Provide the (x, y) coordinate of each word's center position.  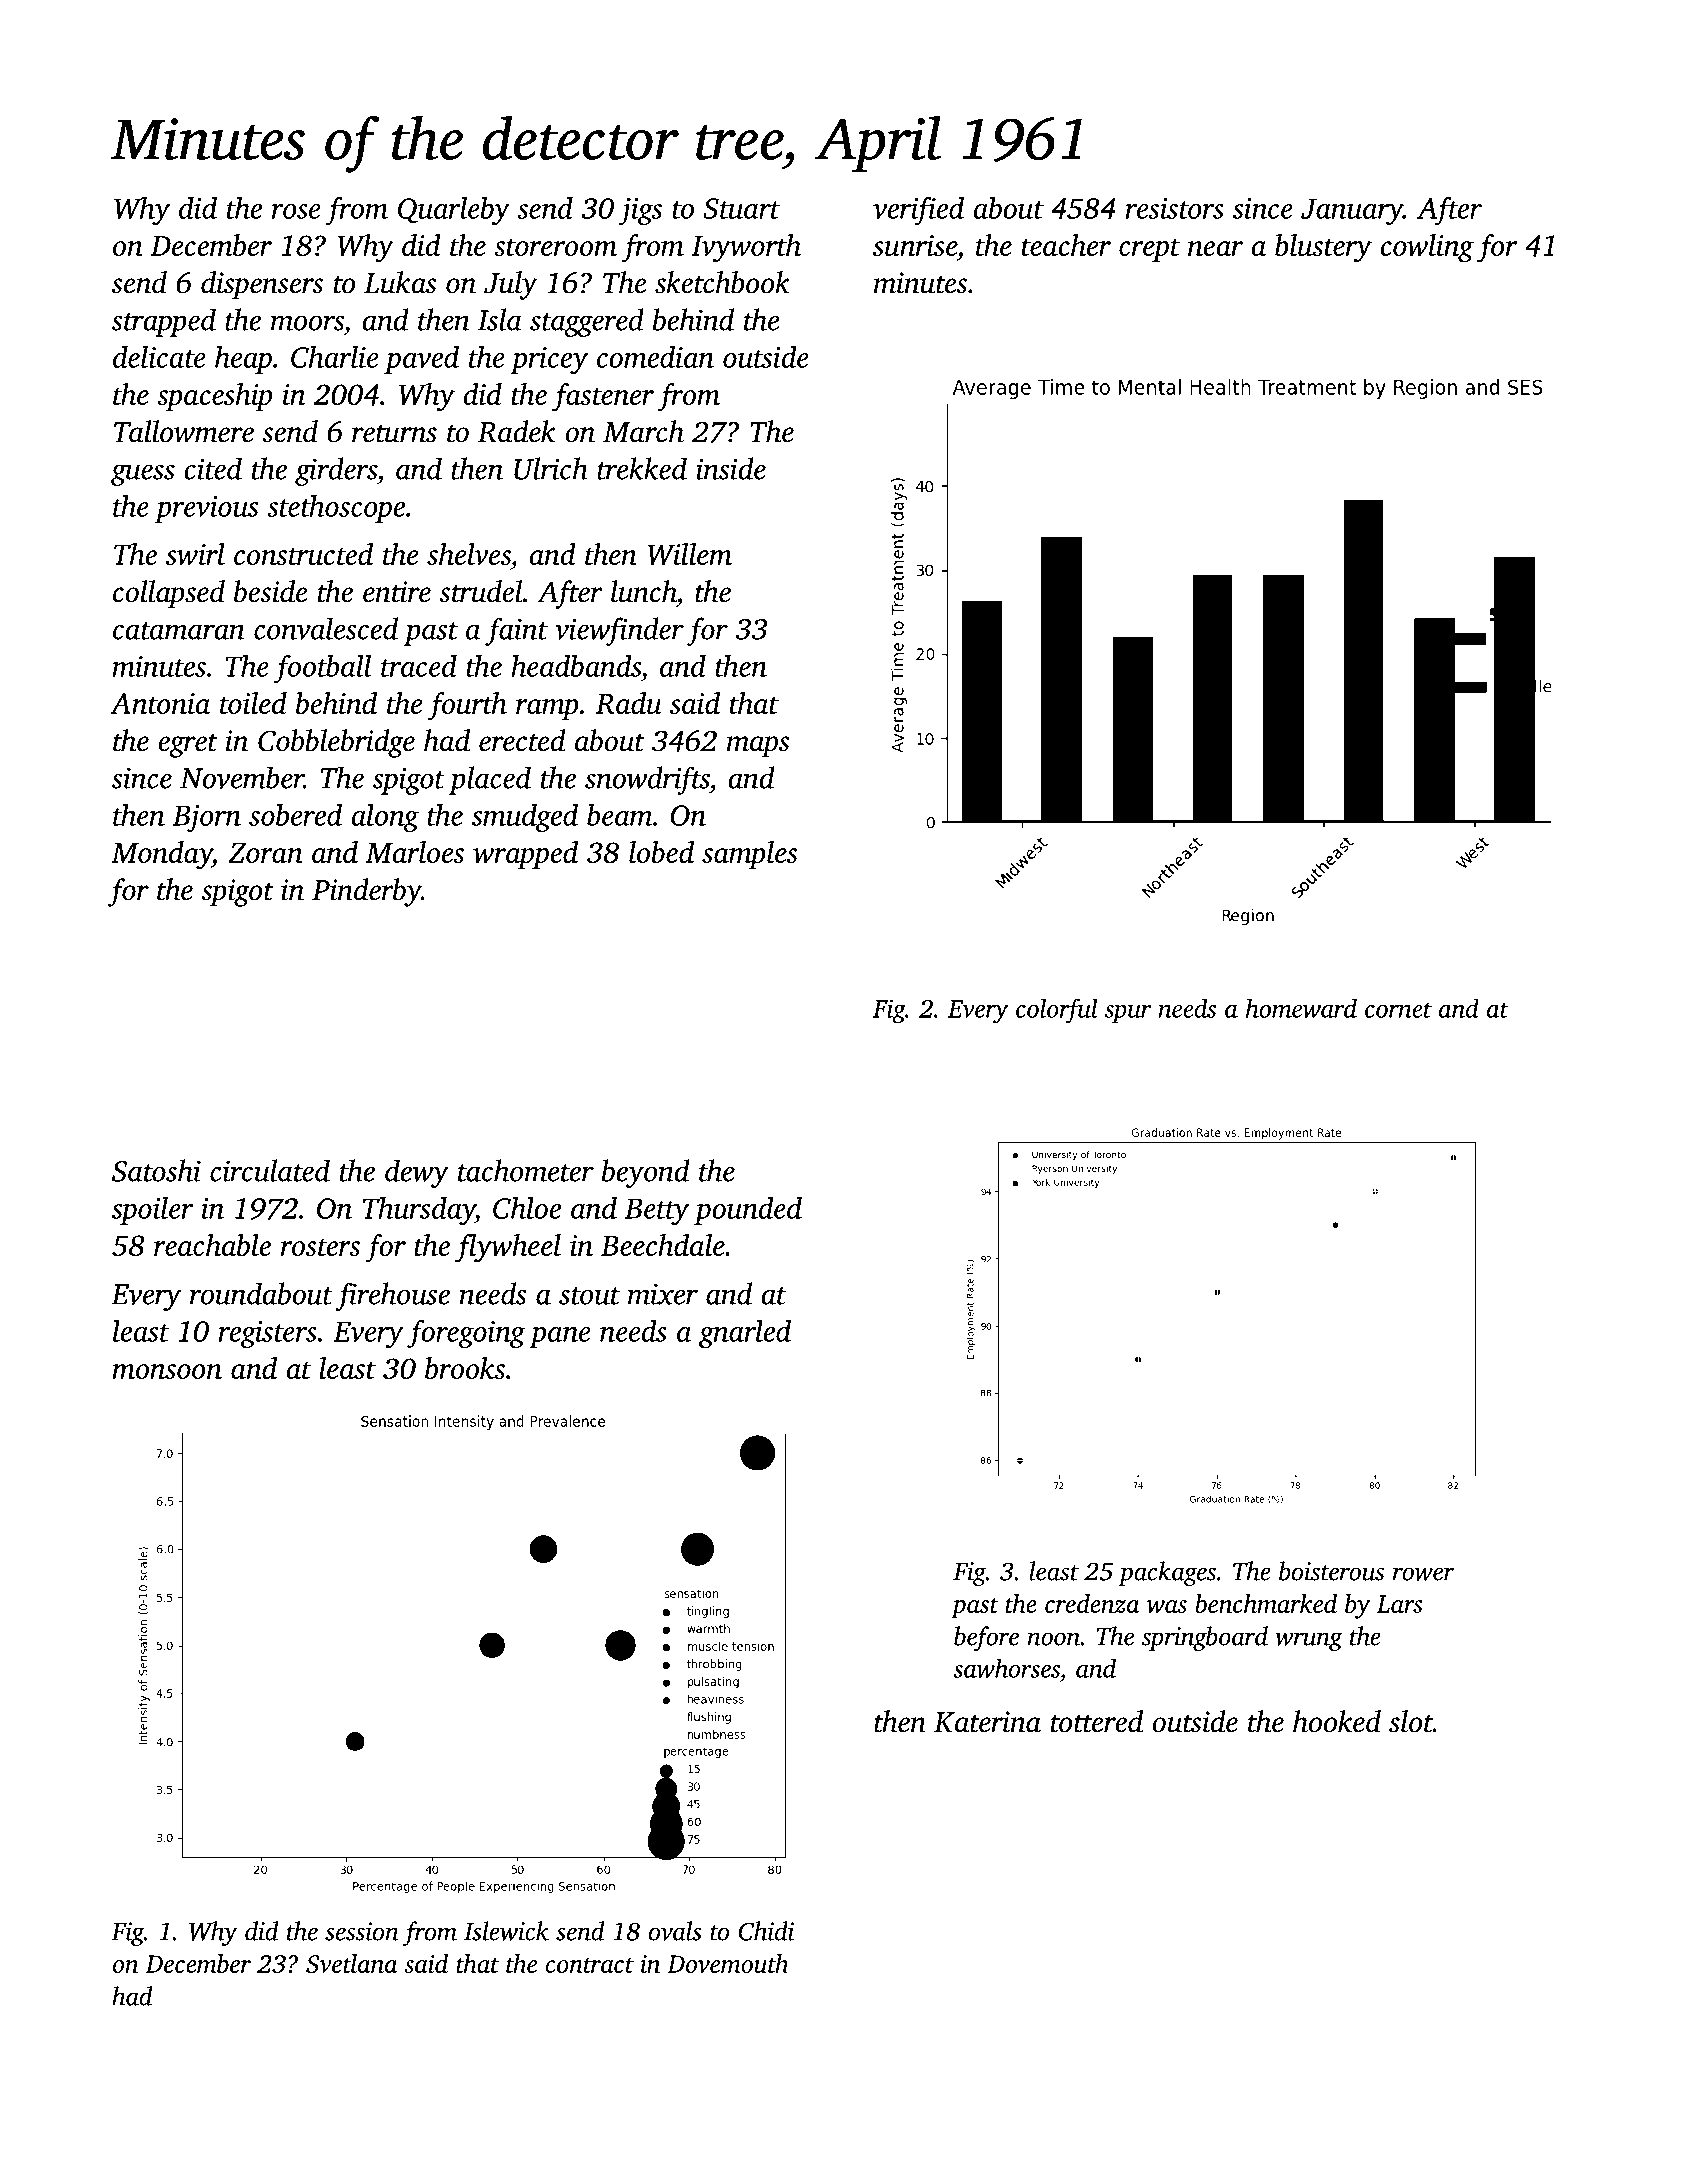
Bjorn (207, 818)
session (362, 1931)
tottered (1097, 1721)
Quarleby (454, 210)
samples (749, 855)
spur (1128, 1014)
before (986, 1638)
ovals (675, 1931)
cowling (1427, 248)
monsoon (167, 1371)
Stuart (741, 208)
